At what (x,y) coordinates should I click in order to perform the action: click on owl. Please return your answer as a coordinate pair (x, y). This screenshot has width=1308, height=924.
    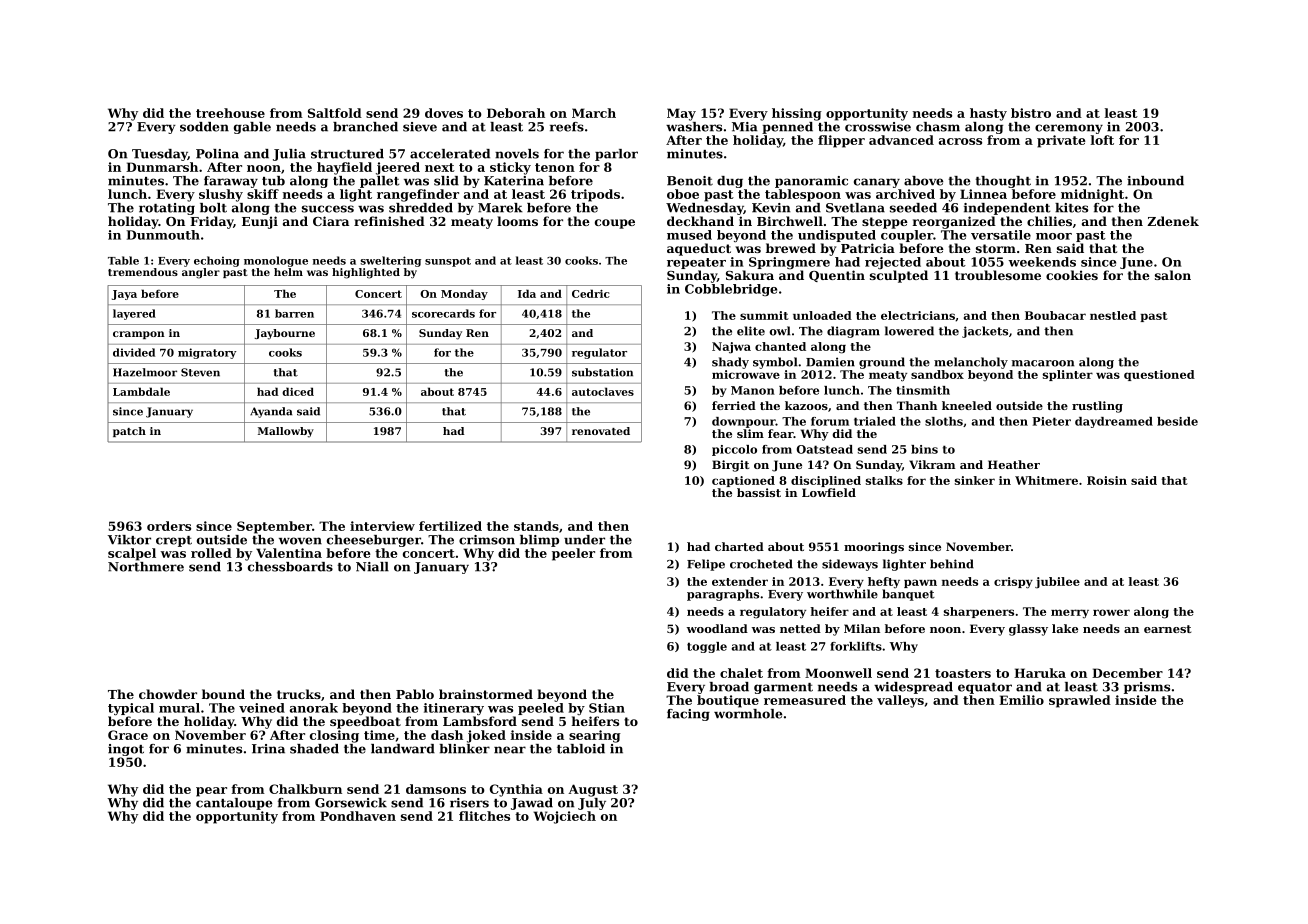
    Looking at the image, I should click on (779, 331).
